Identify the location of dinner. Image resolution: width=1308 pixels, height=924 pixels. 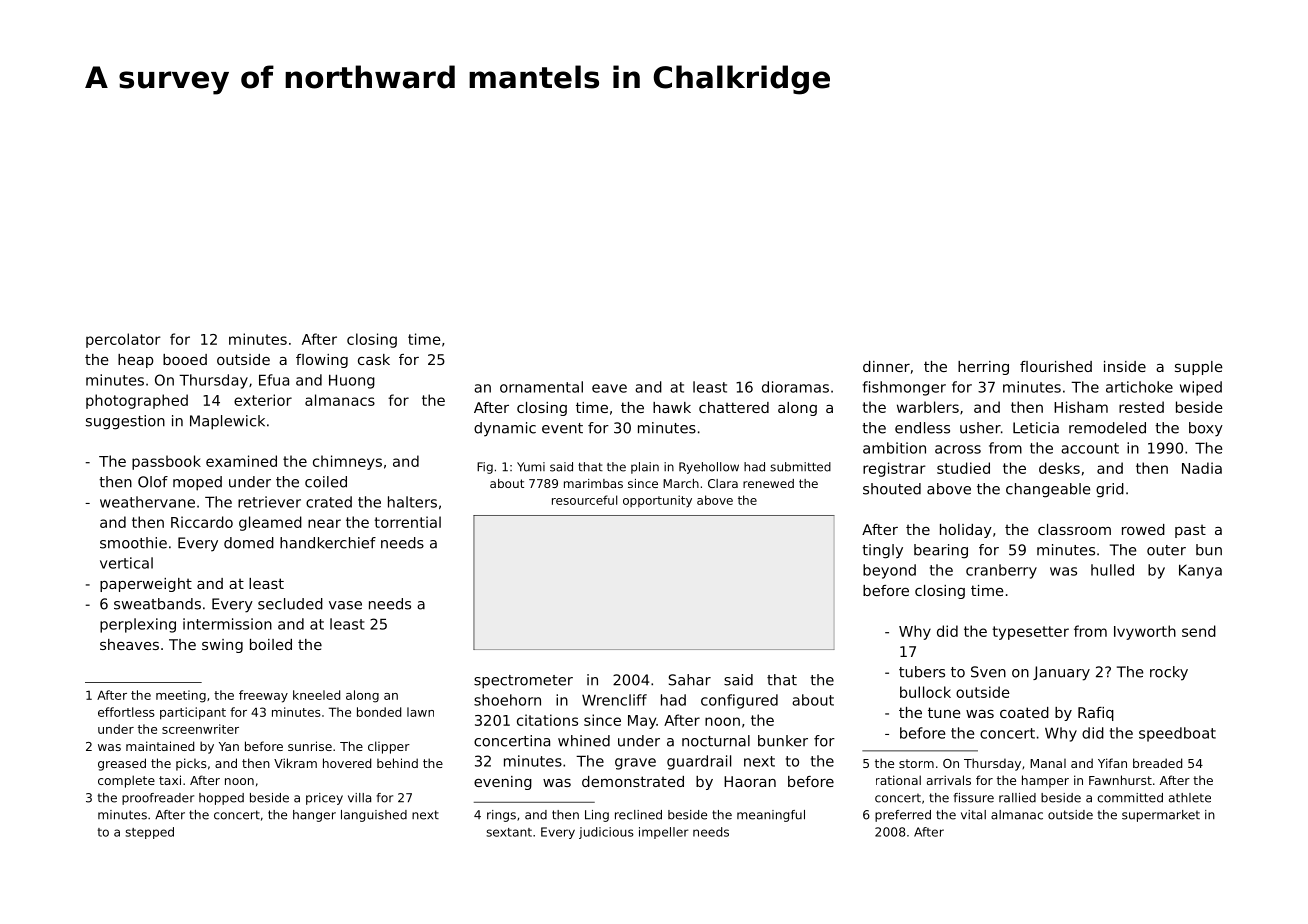
(886, 366).
